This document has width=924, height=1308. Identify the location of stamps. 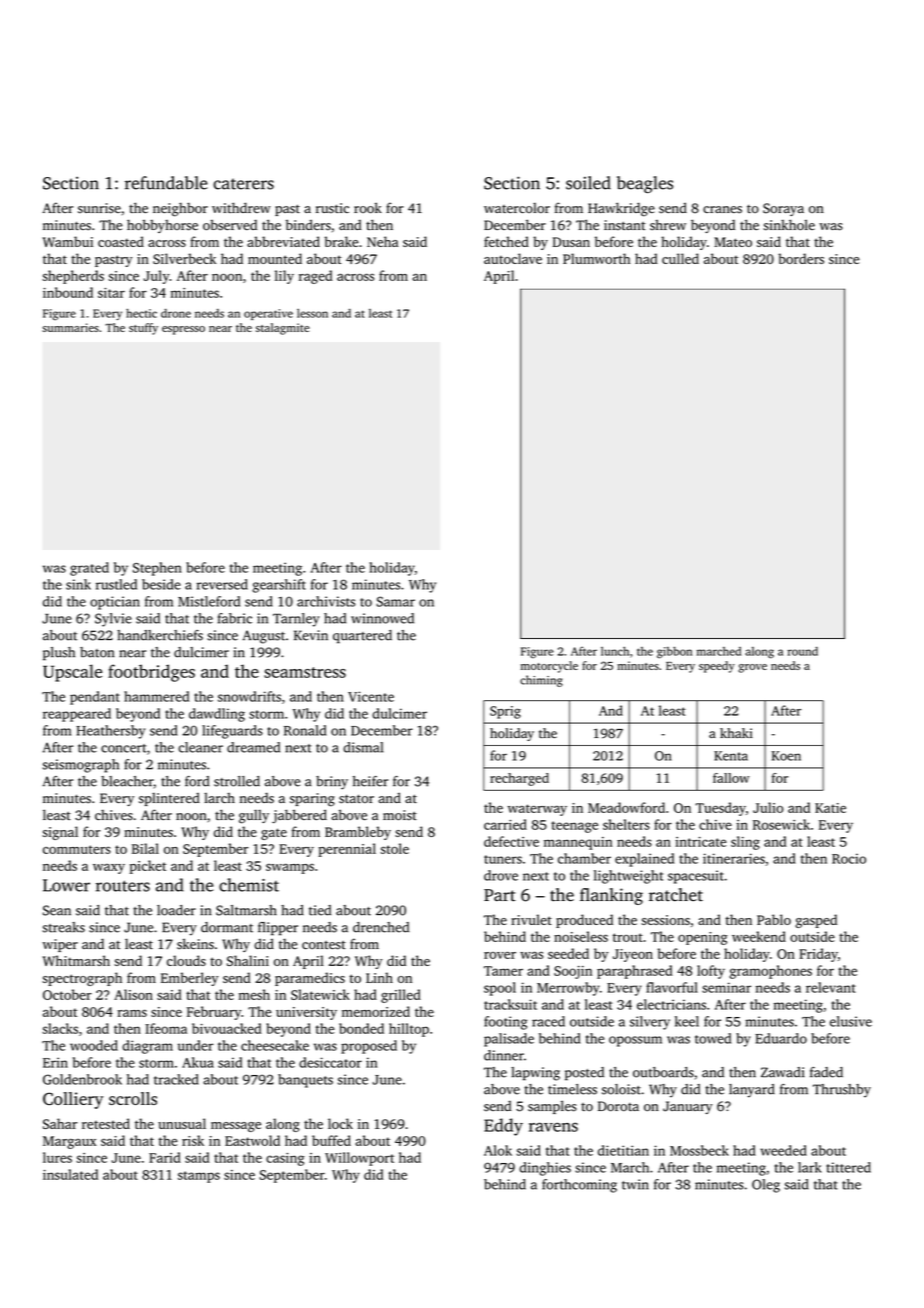
(199, 1177).
